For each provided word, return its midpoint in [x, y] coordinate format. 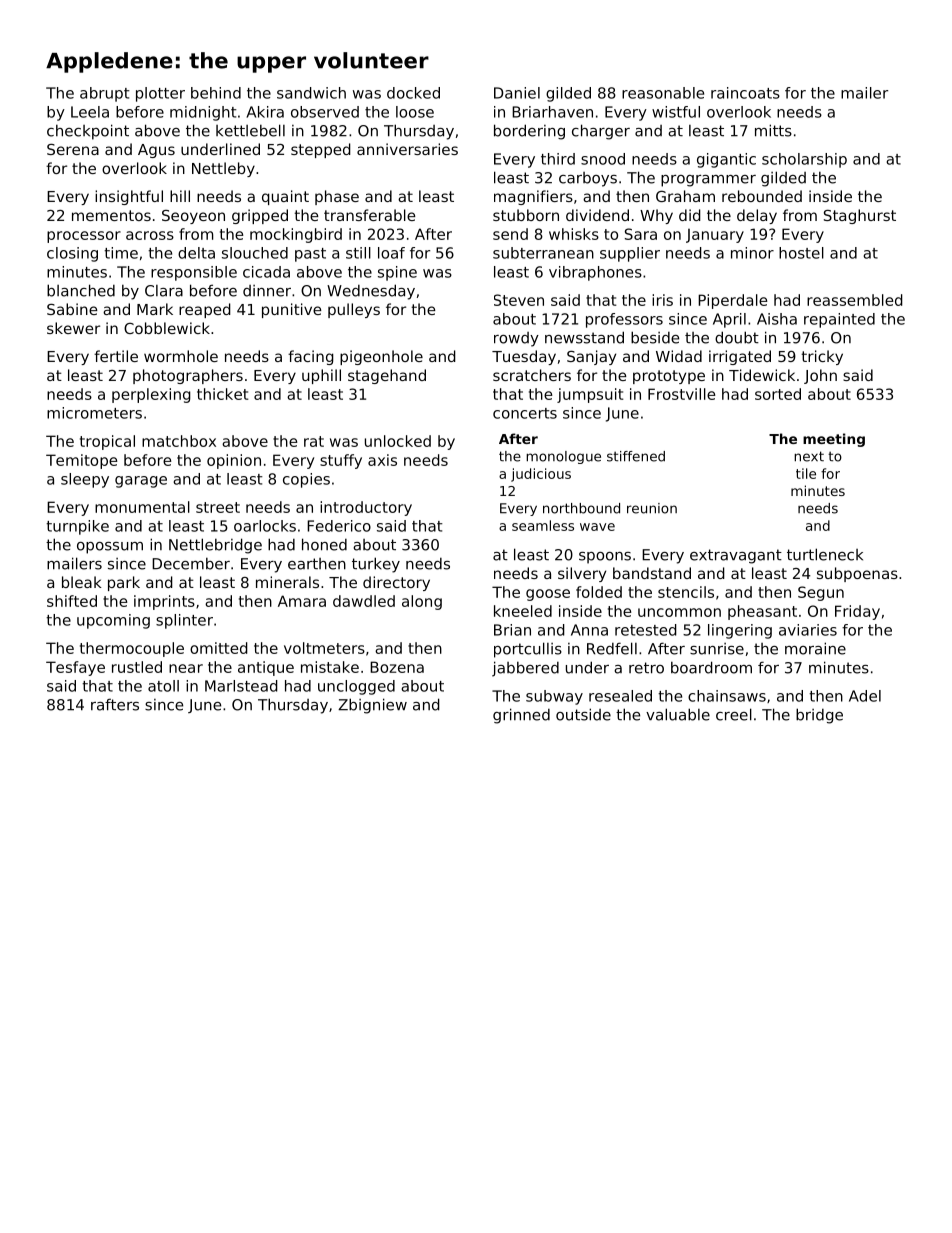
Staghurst [860, 216]
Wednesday [371, 292]
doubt [737, 337]
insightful [129, 197]
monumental [142, 507]
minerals [287, 582]
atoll [163, 686]
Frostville [682, 394]
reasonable [663, 93]
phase [337, 197]
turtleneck [825, 554]
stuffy [341, 461]
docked [413, 93]
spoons [605, 558]
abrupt [105, 94]
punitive [292, 310]
